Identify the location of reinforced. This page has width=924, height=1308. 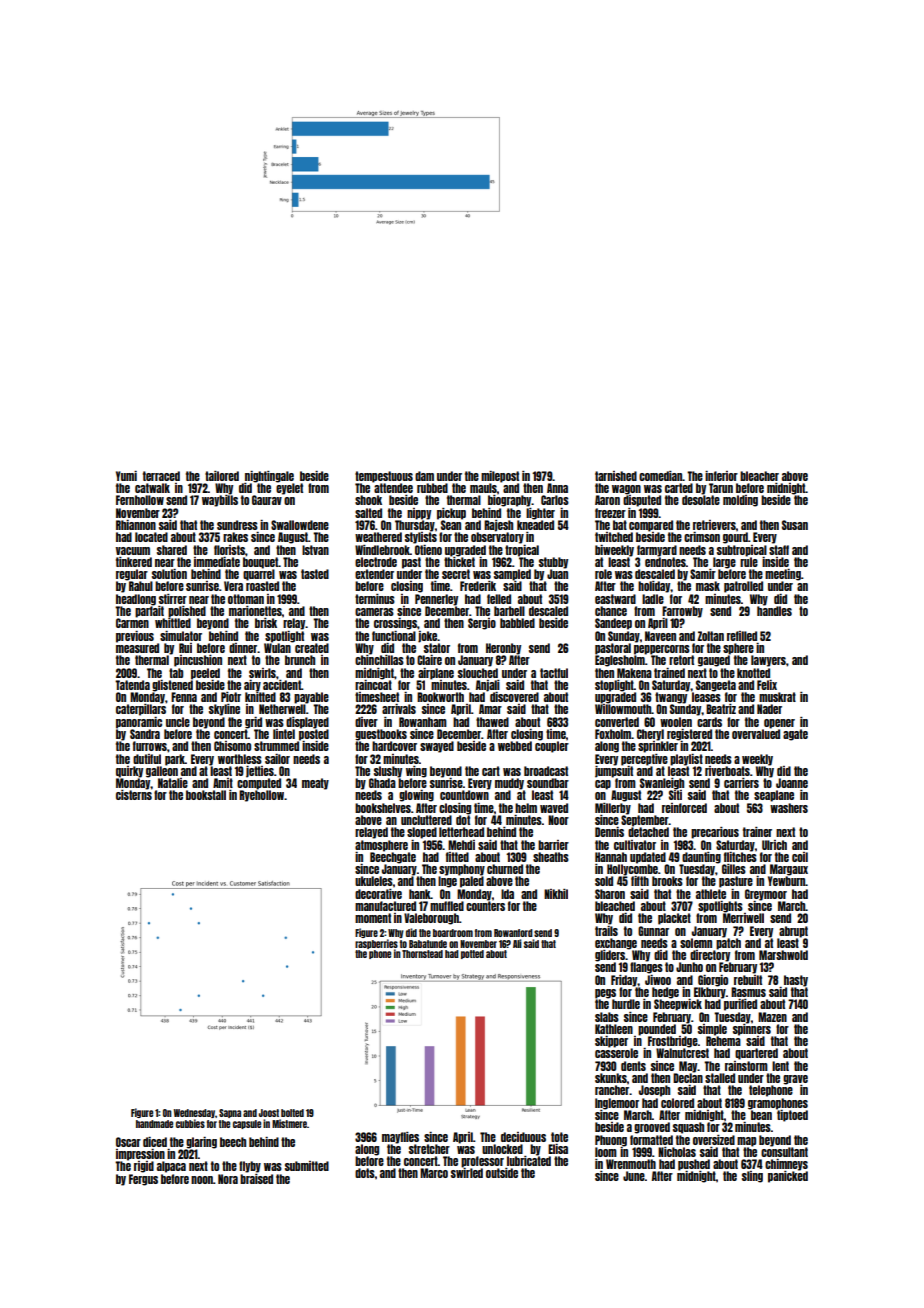
(684, 808).
